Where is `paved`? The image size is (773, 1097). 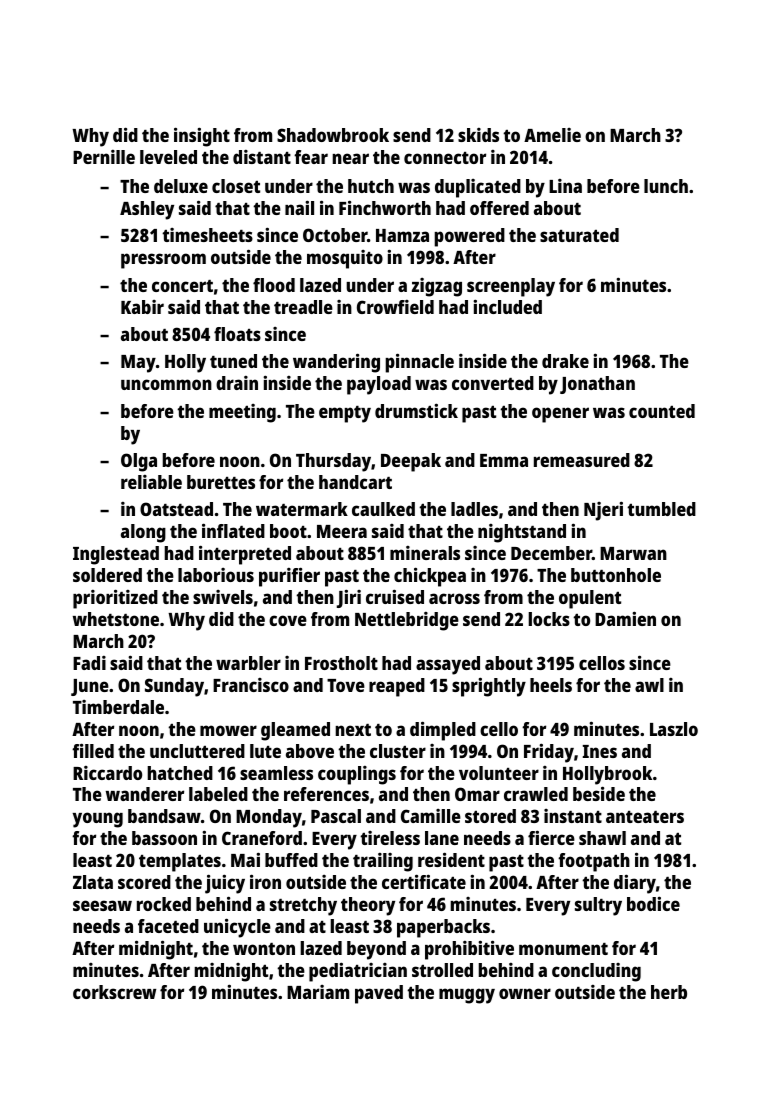 paved is located at coordinates (379, 994).
